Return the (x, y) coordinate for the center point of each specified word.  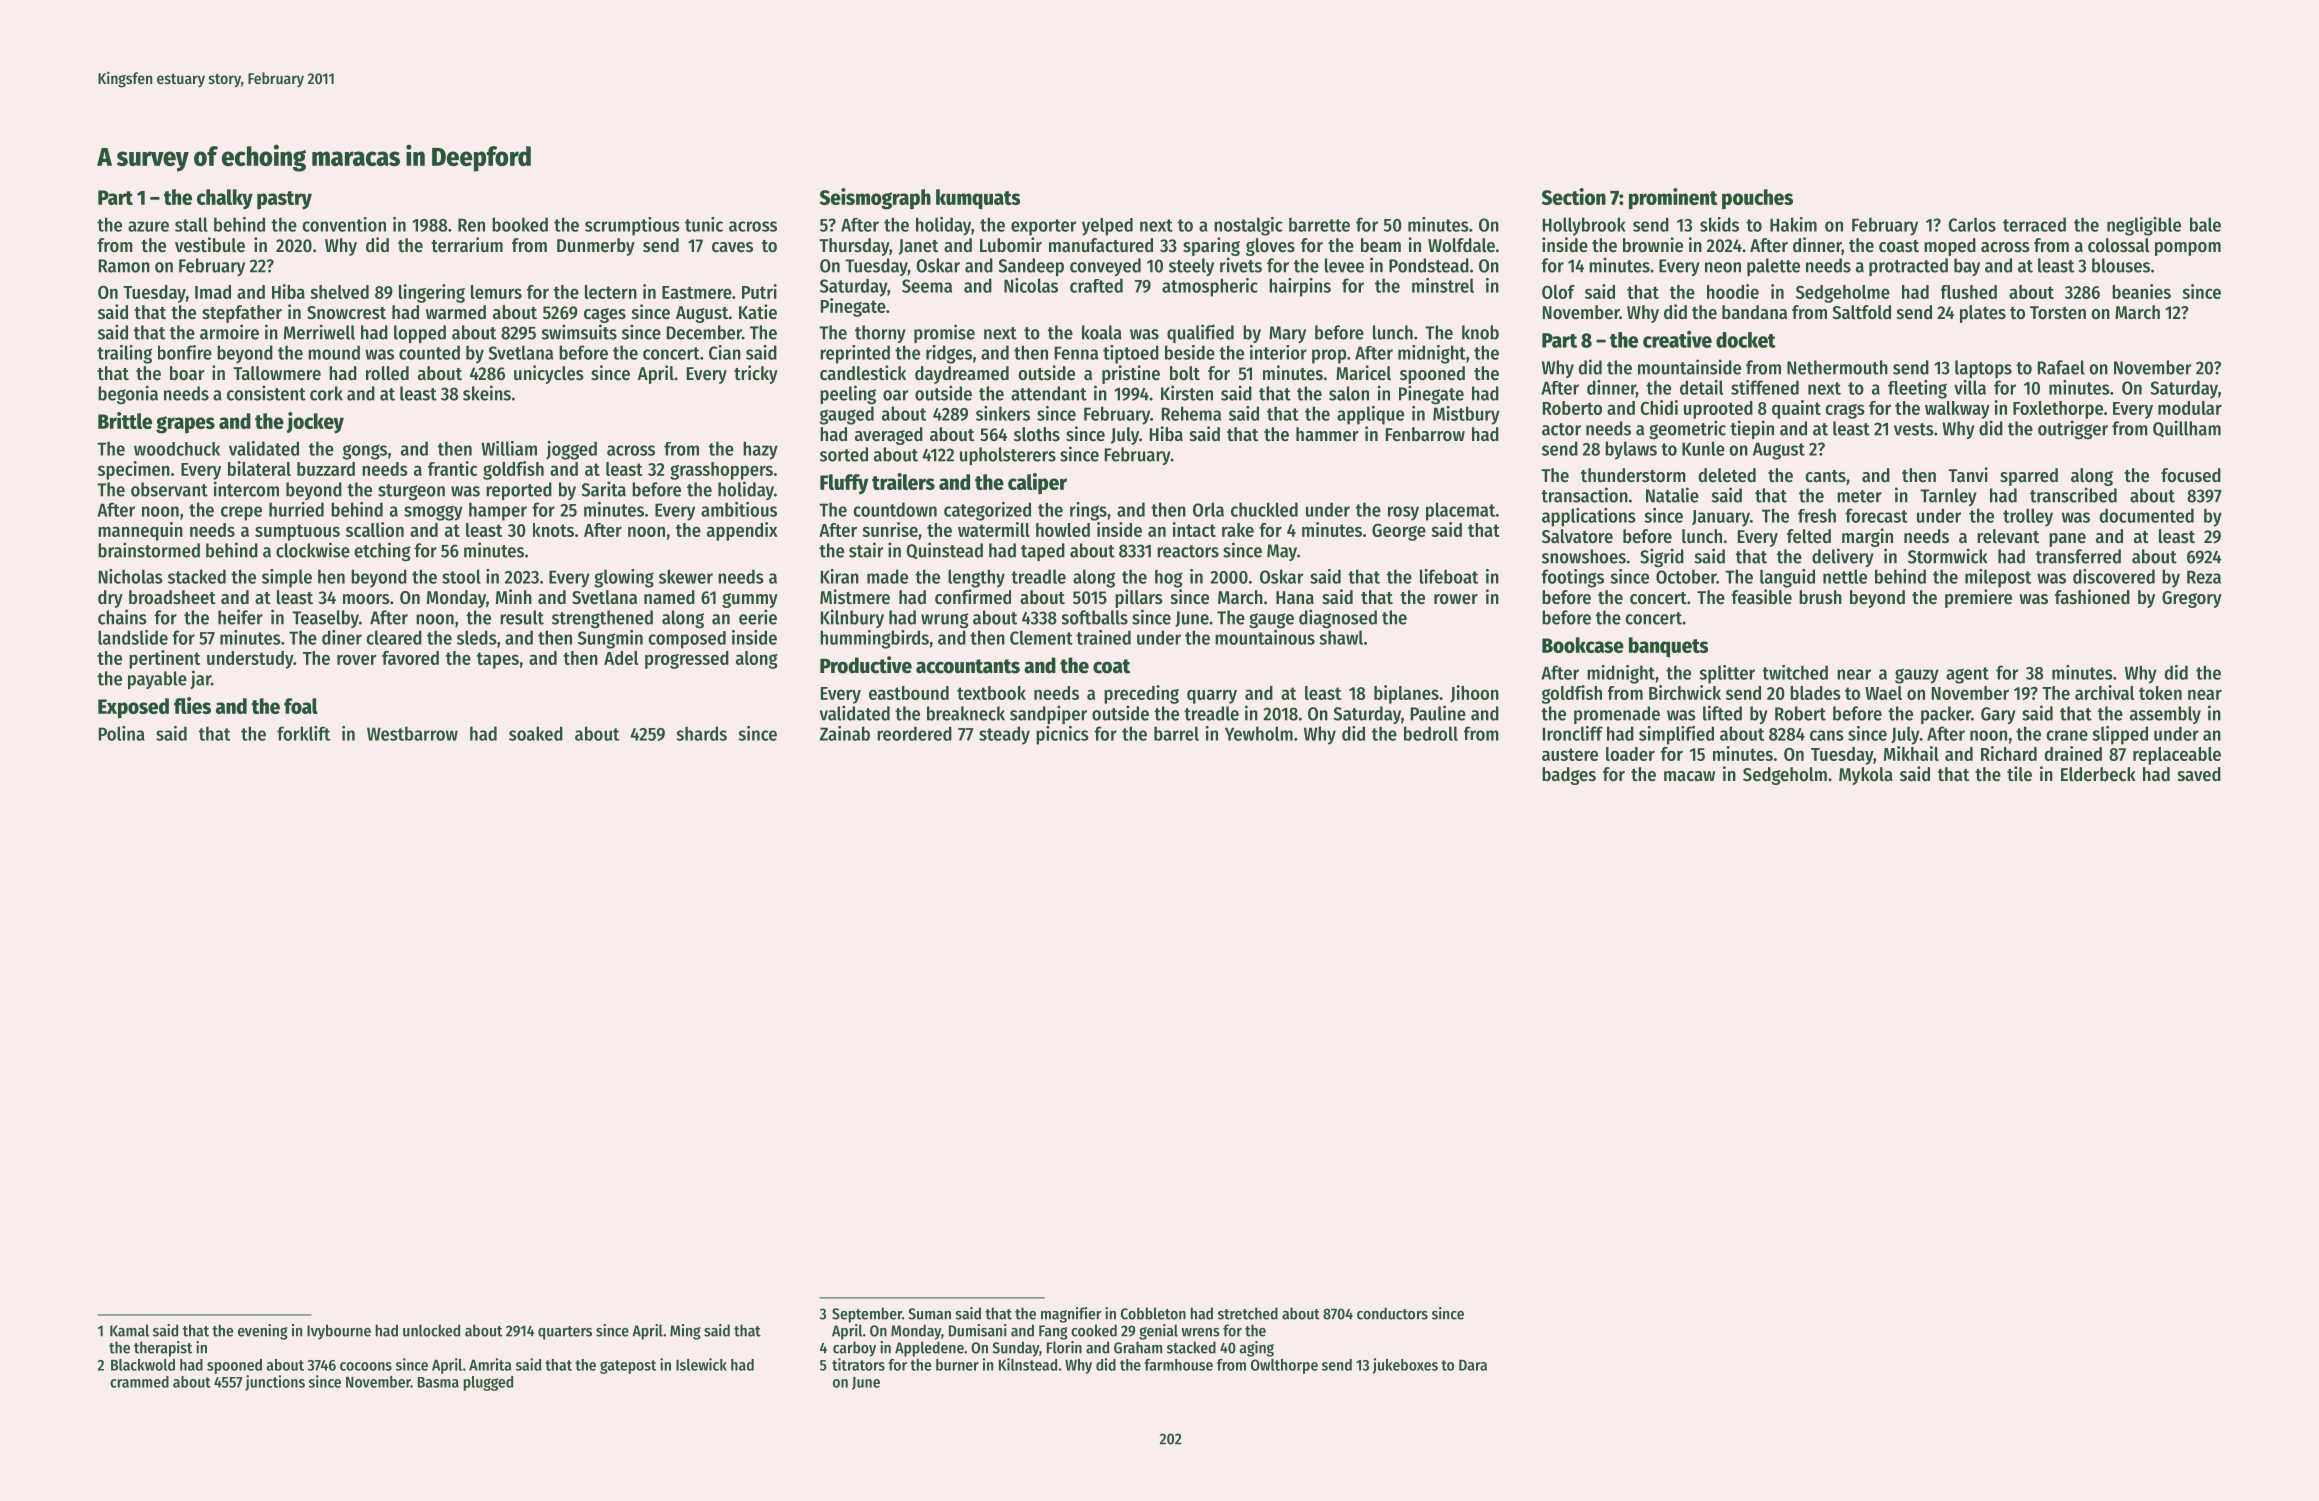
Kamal (129, 1330)
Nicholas (131, 576)
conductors (1392, 1313)
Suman (930, 1314)
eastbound (909, 693)
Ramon (124, 266)
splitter (1727, 674)
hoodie (1733, 291)
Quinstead (944, 550)
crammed (139, 1382)
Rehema (1191, 413)
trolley (2028, 517)
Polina (122, 733)
